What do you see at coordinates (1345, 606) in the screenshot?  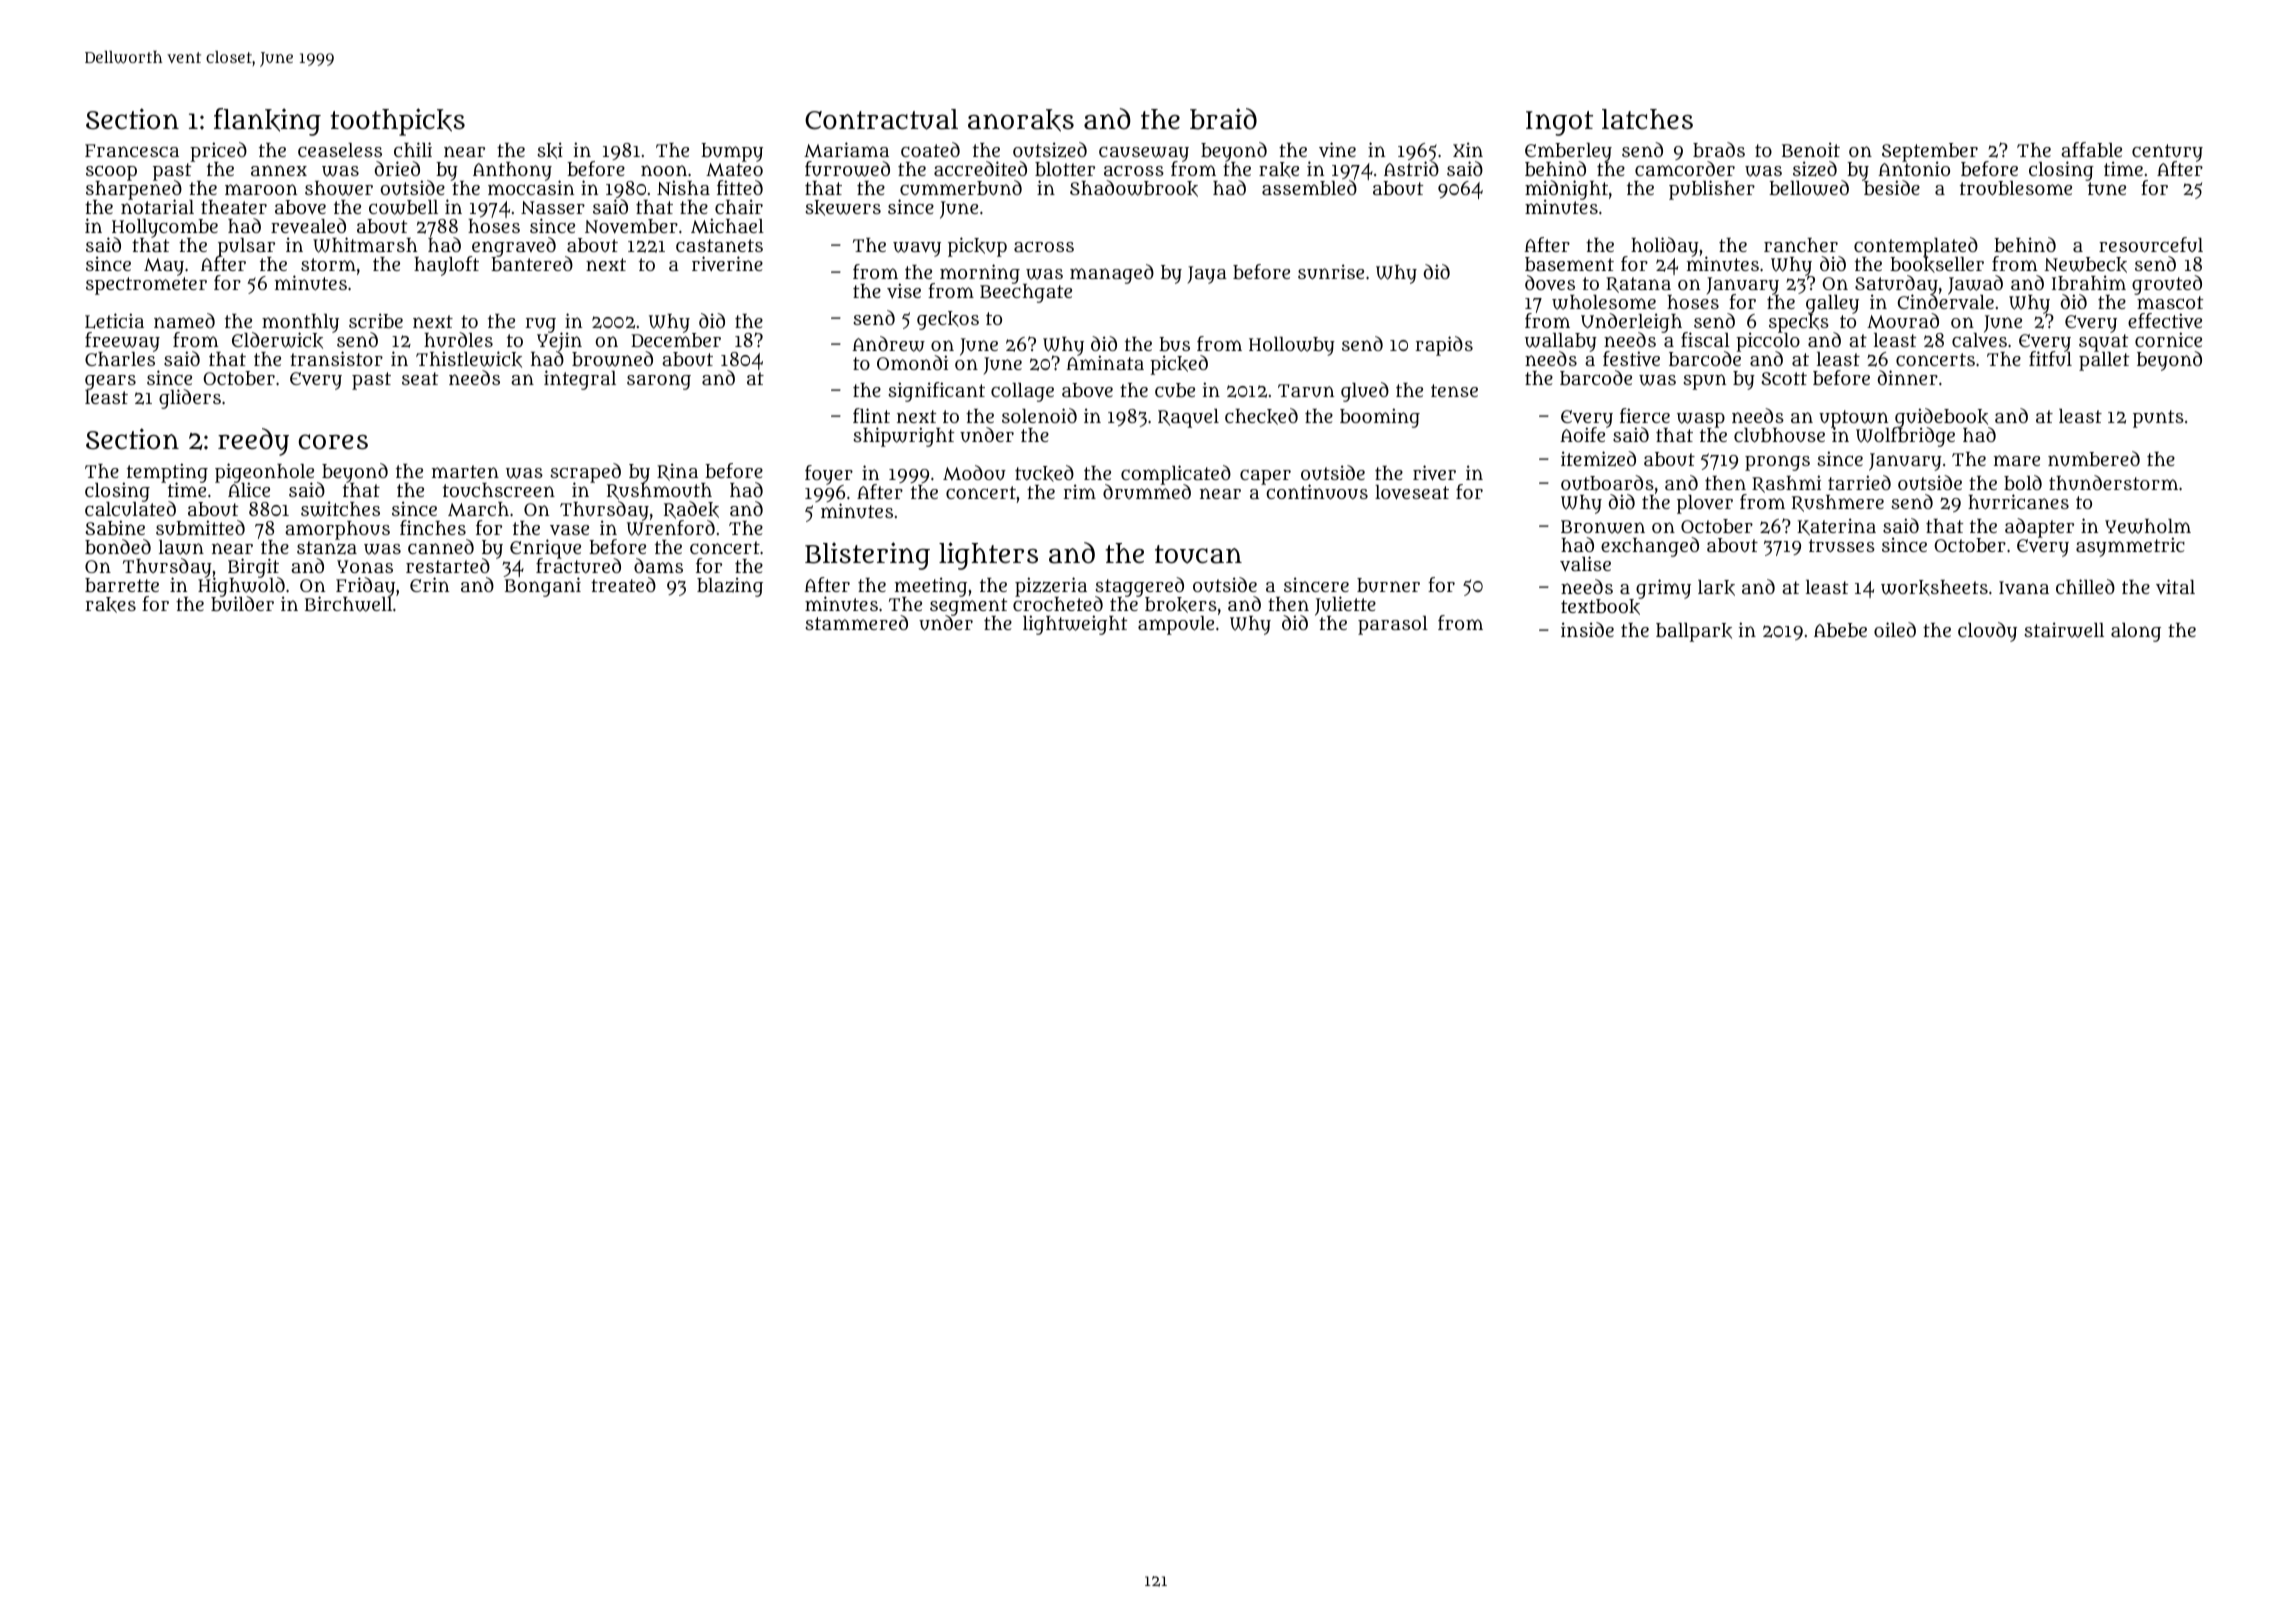 I see `Juliette` at bounding box center [1345, 606].
